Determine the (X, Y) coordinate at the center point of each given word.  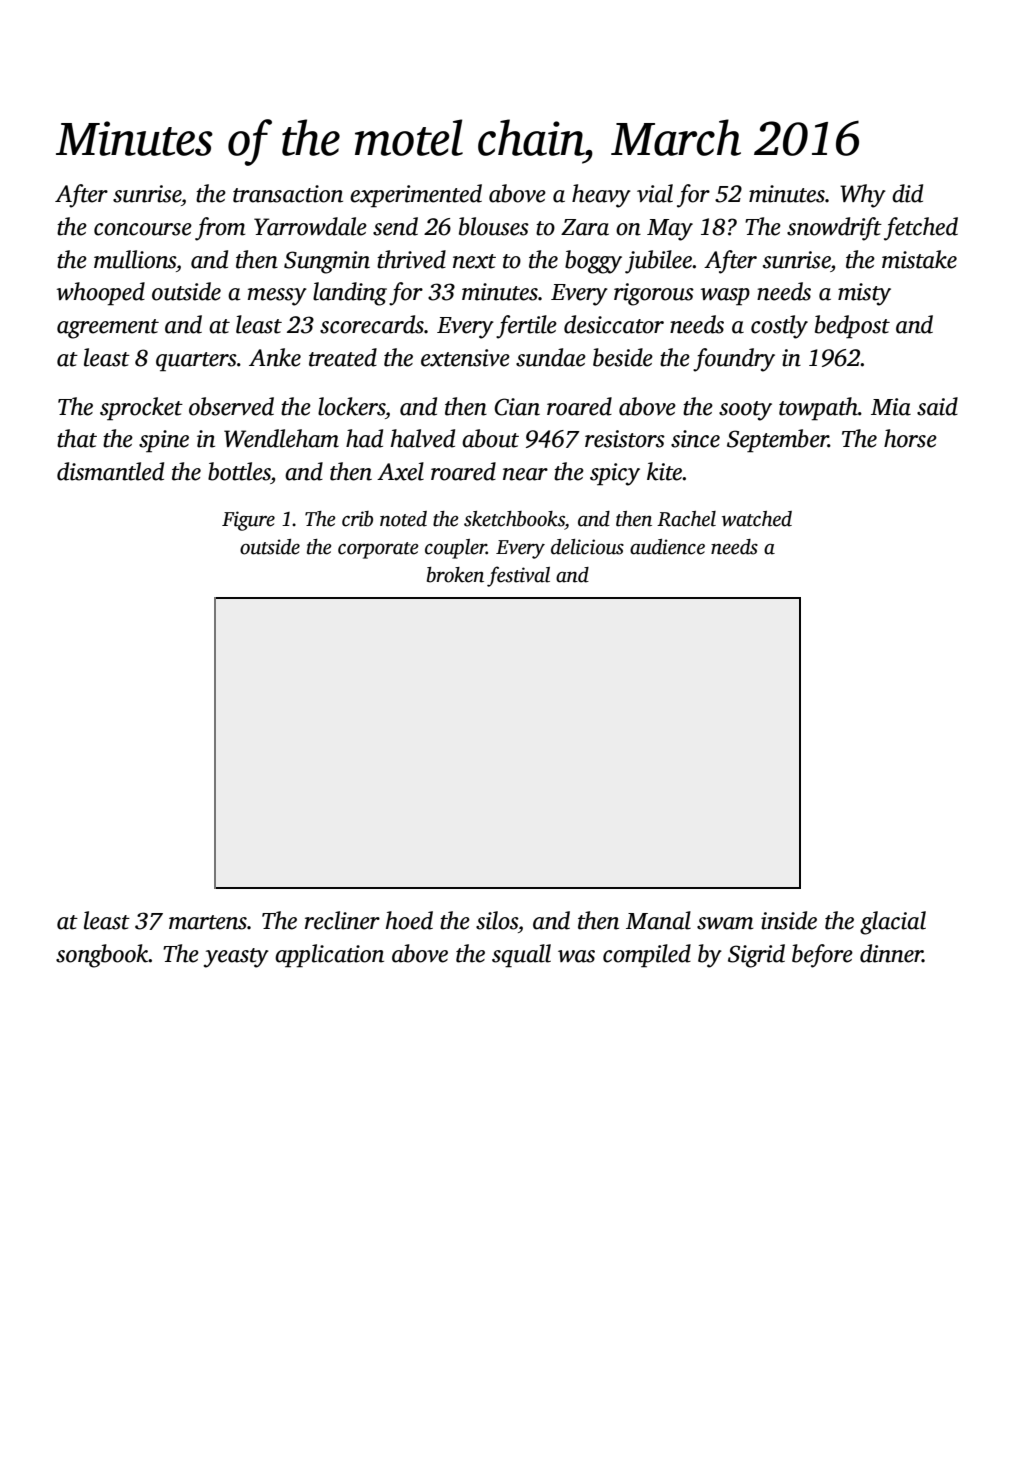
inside (789, 920)
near (525, 474)
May (670, 230)
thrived (411, 259)
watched (757, 519)
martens (208, 922)
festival (518, 576)
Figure (248, 521)
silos (497, 920)
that (77, 438)
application (329, 956)
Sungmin (327, 262)
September (777, 441)
